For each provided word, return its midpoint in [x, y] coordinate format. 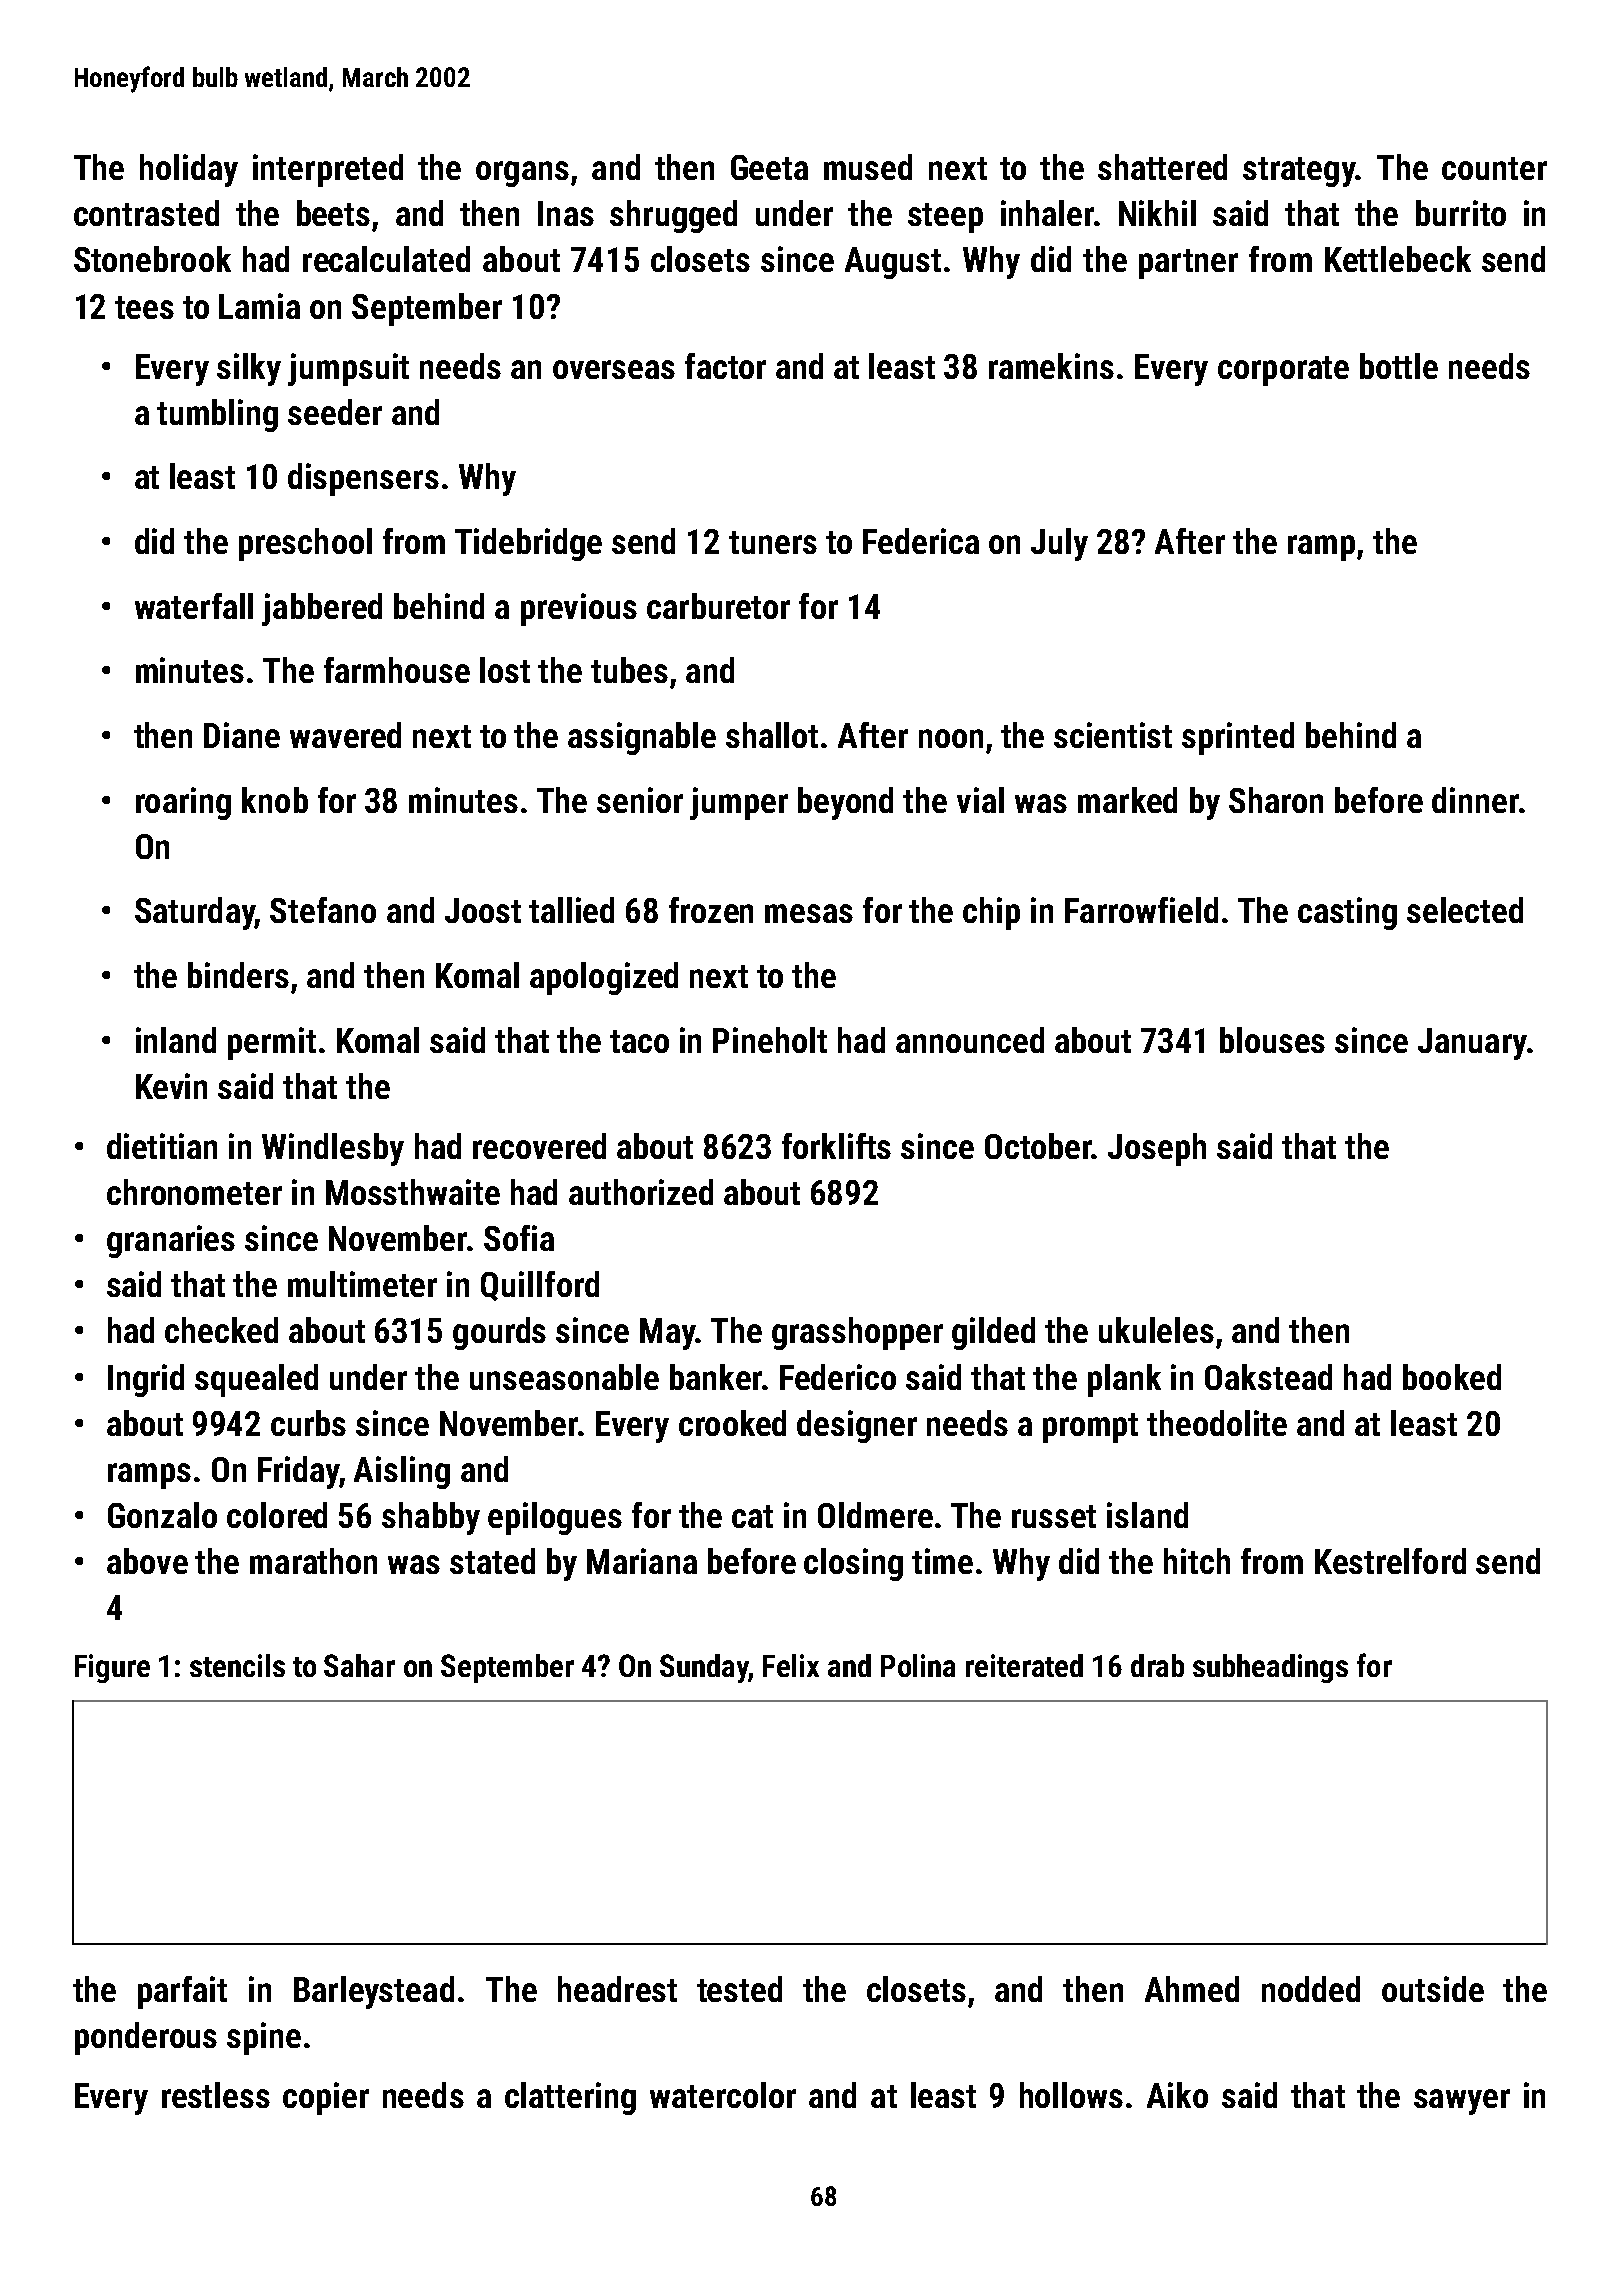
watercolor [723, 2095]
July [1059, 544]
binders [238, 975]
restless [216, 2095]
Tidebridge [528, 544]
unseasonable [564, 1377]
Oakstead [1268, 1377]
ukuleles [1156, 1330]
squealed [256, 1380]
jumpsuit [348, 369]
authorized [641, 1192]
